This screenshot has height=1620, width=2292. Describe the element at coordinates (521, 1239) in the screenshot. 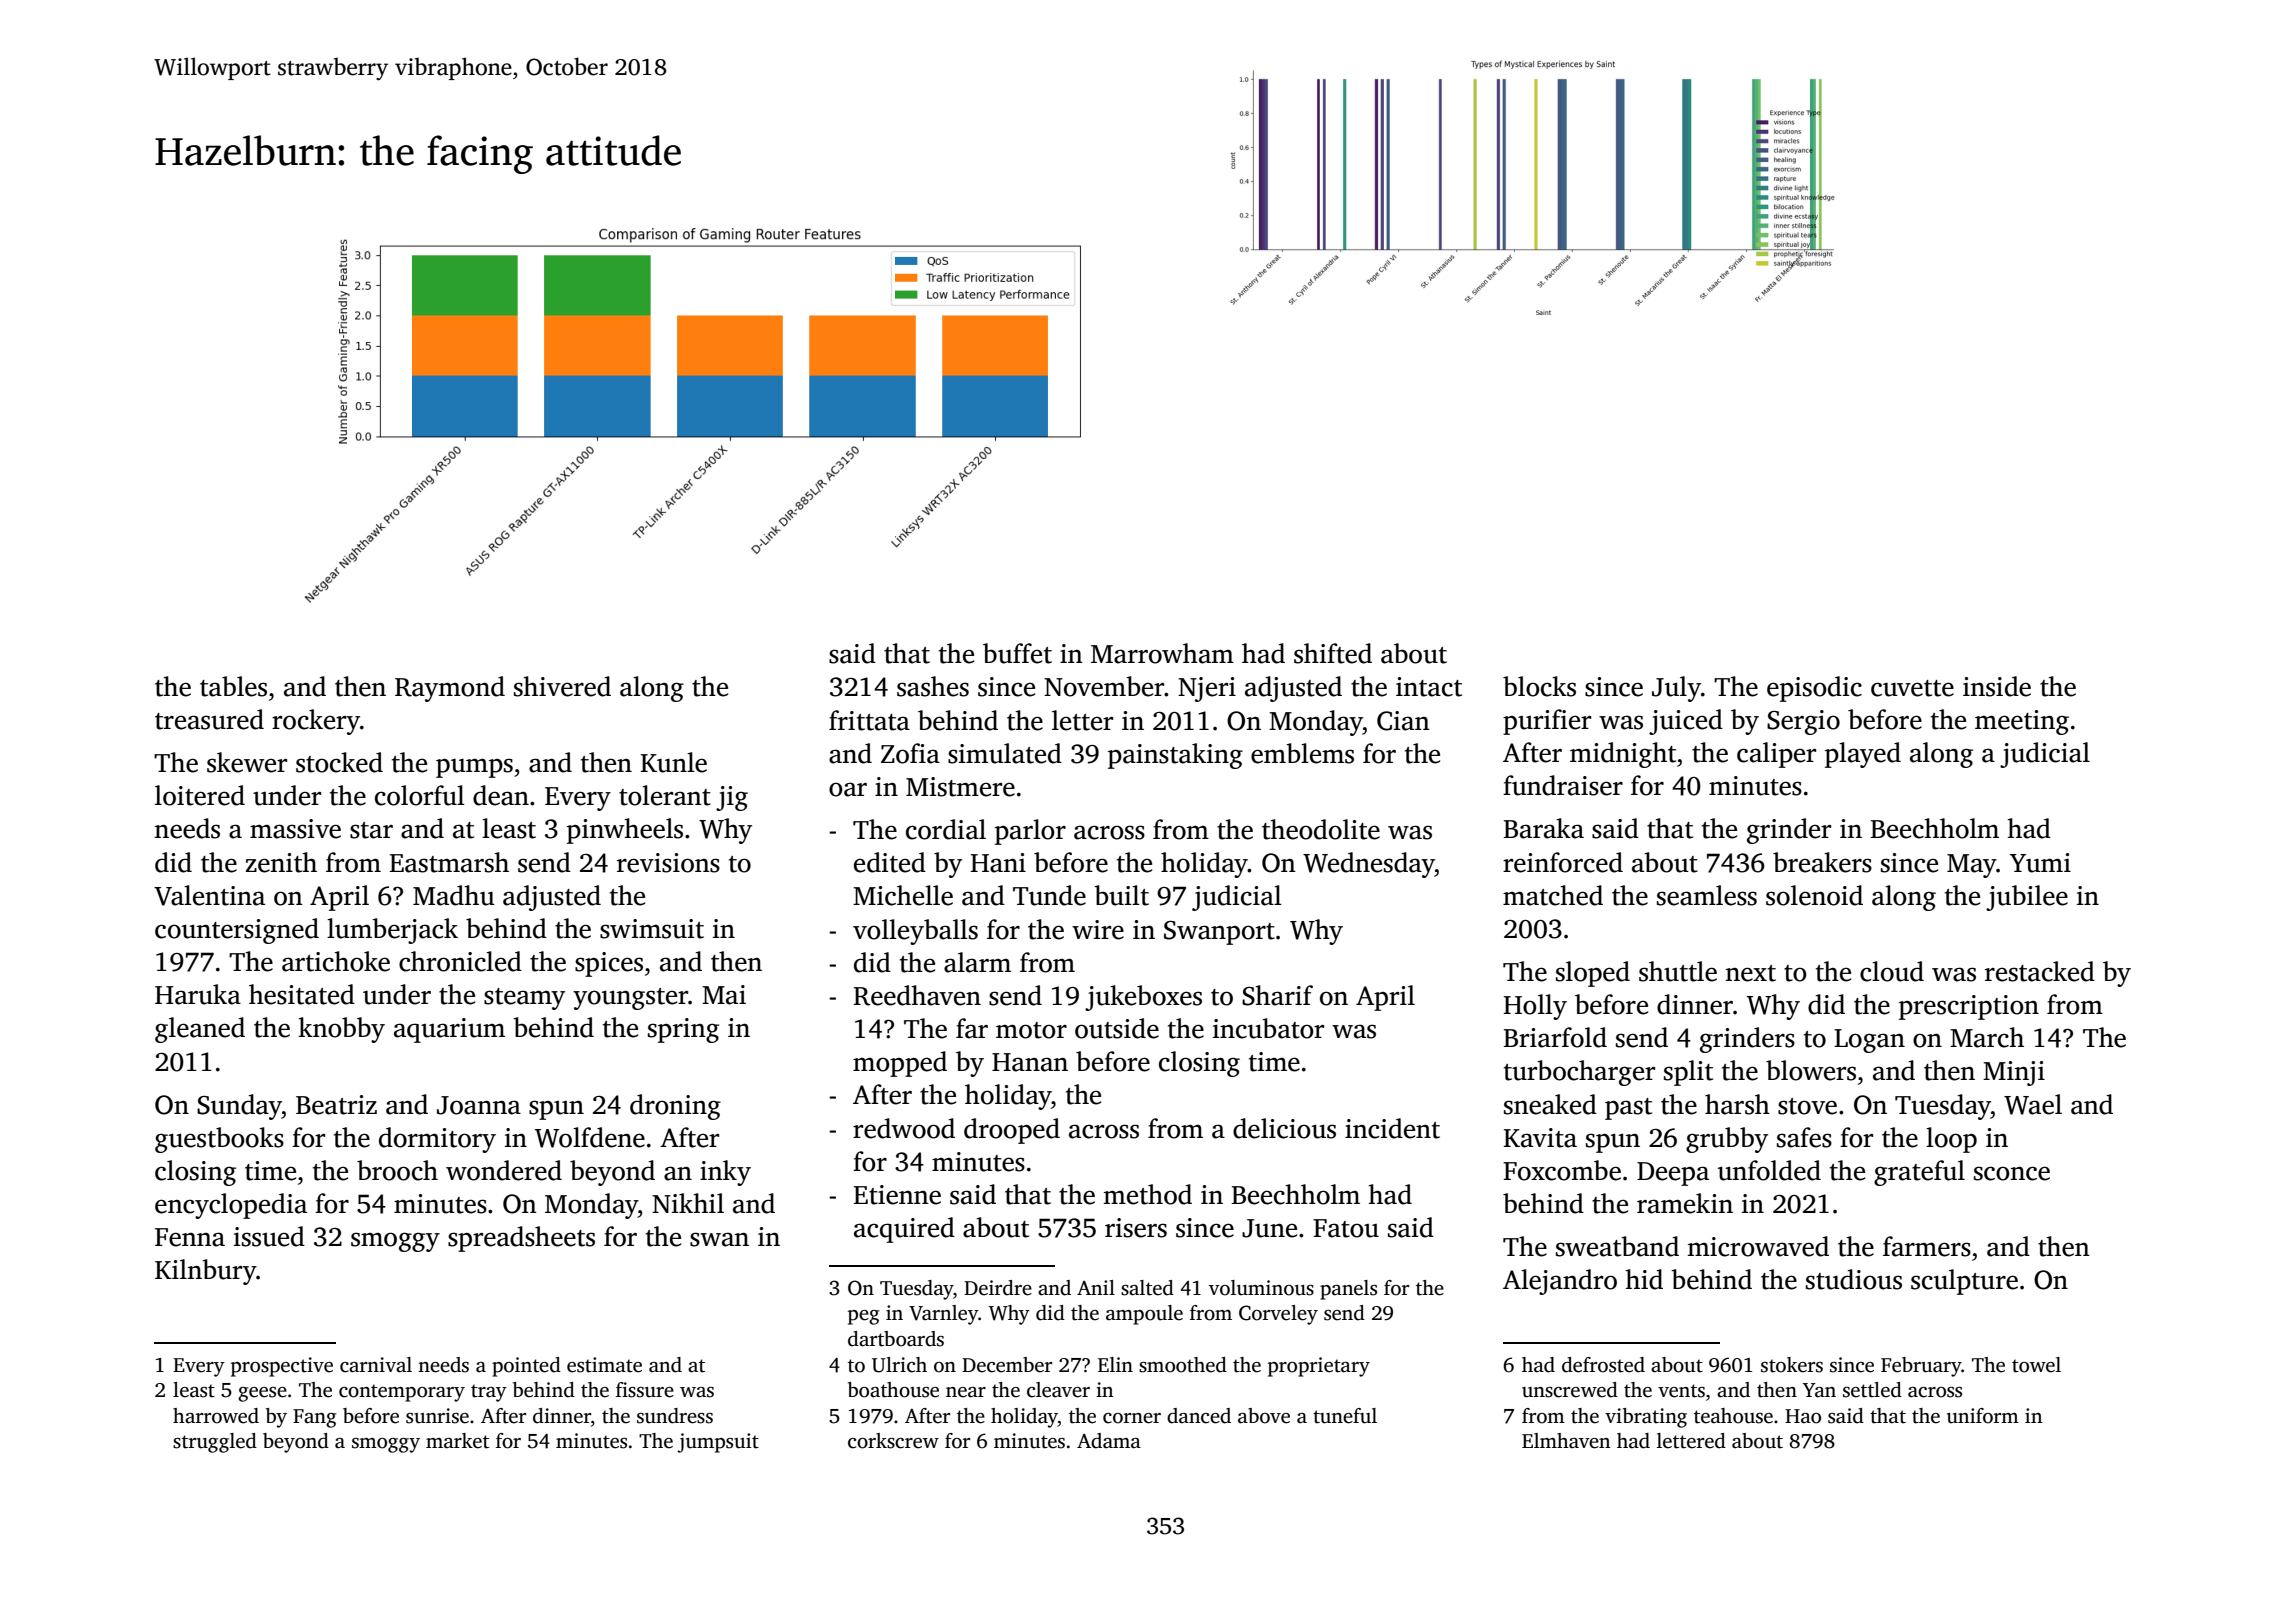

I see `spreadsheets` at that location.
